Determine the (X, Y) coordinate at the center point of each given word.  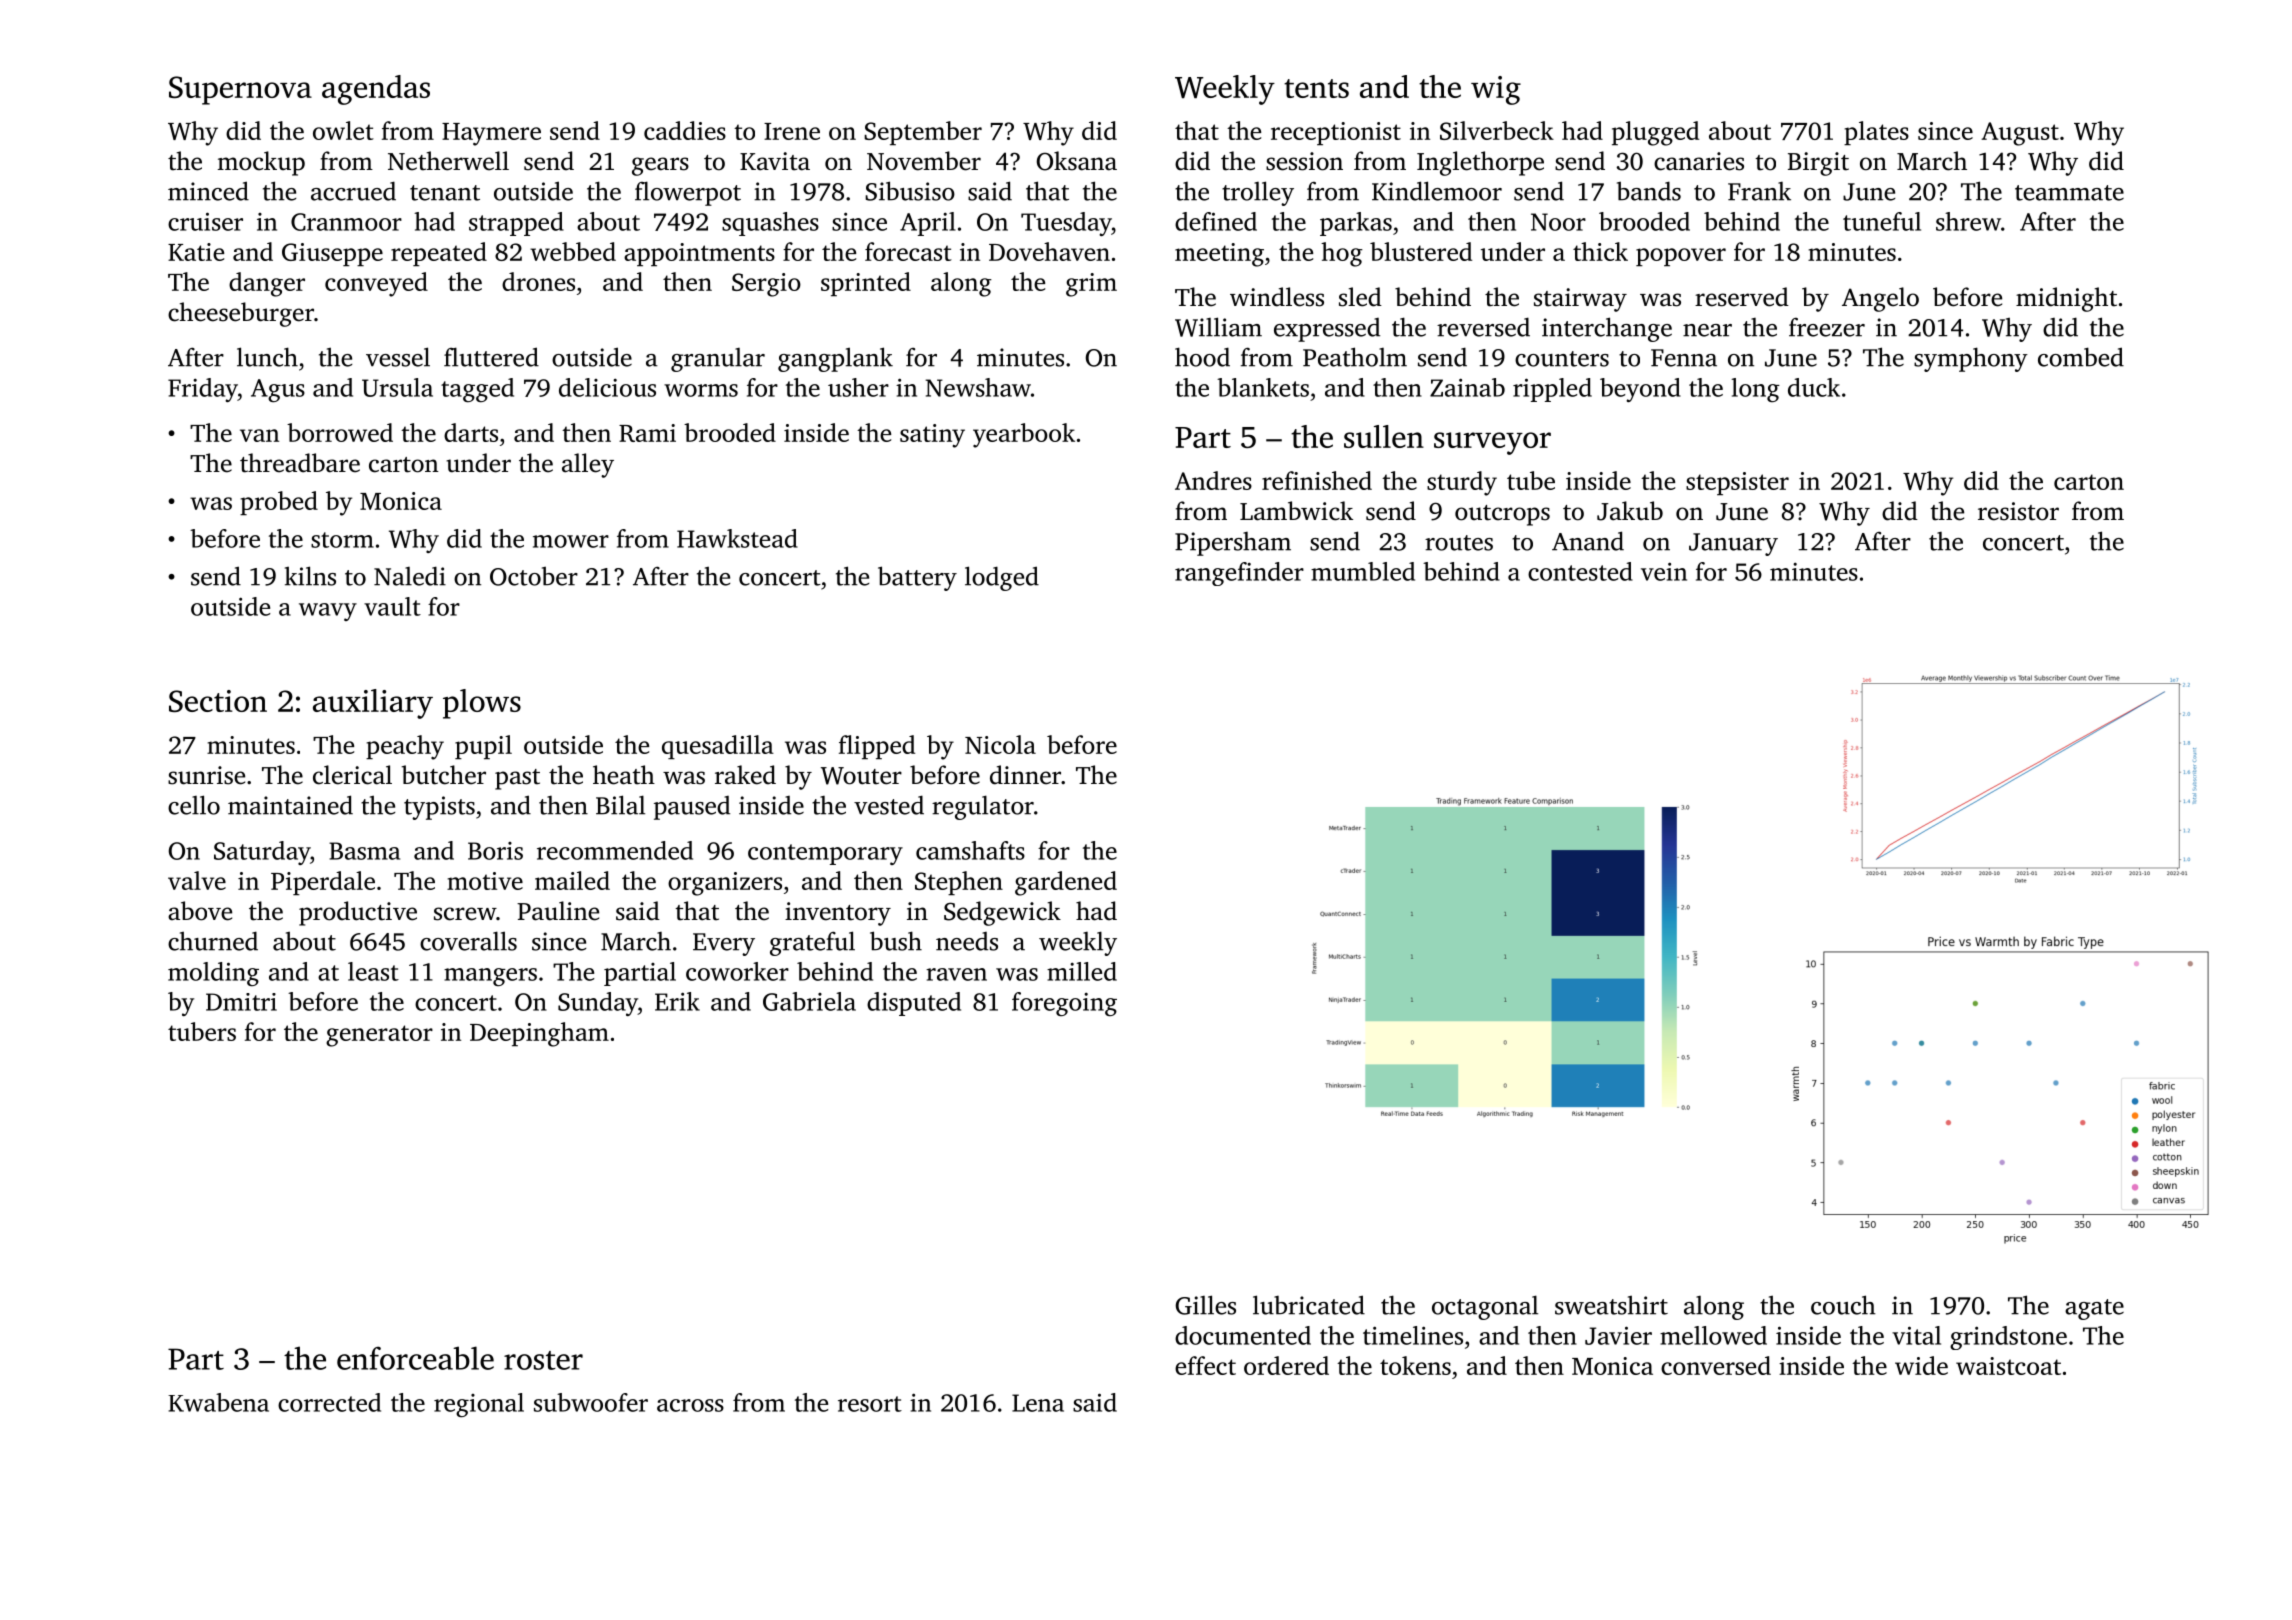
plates (1876, 133)
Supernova (240, 90)
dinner (1025, 775)
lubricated (1309, 1305)
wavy (328, 612)
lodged (1002, 578)
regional (479, 1405)
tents (1316, 88)
